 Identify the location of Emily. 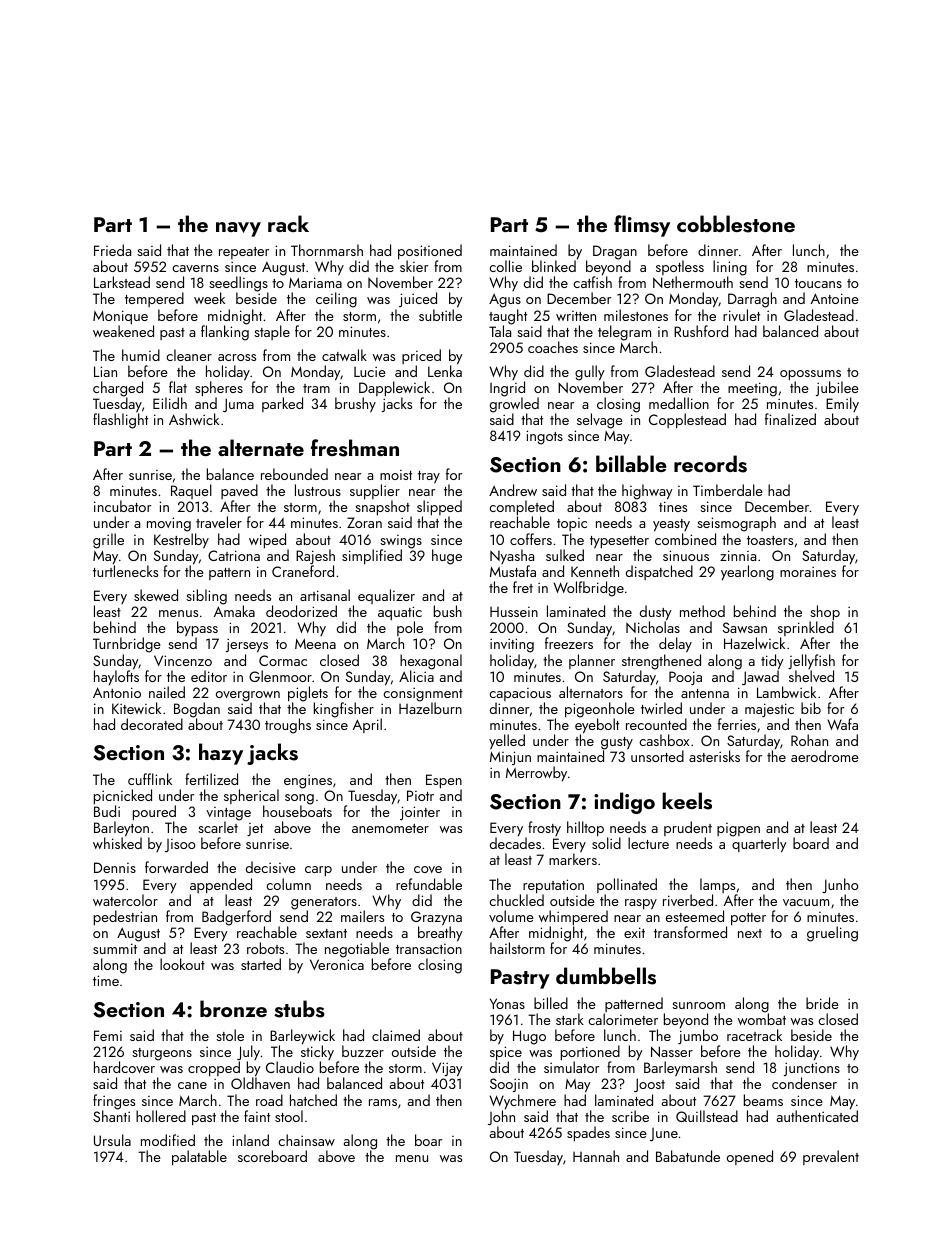
(842, 405).
